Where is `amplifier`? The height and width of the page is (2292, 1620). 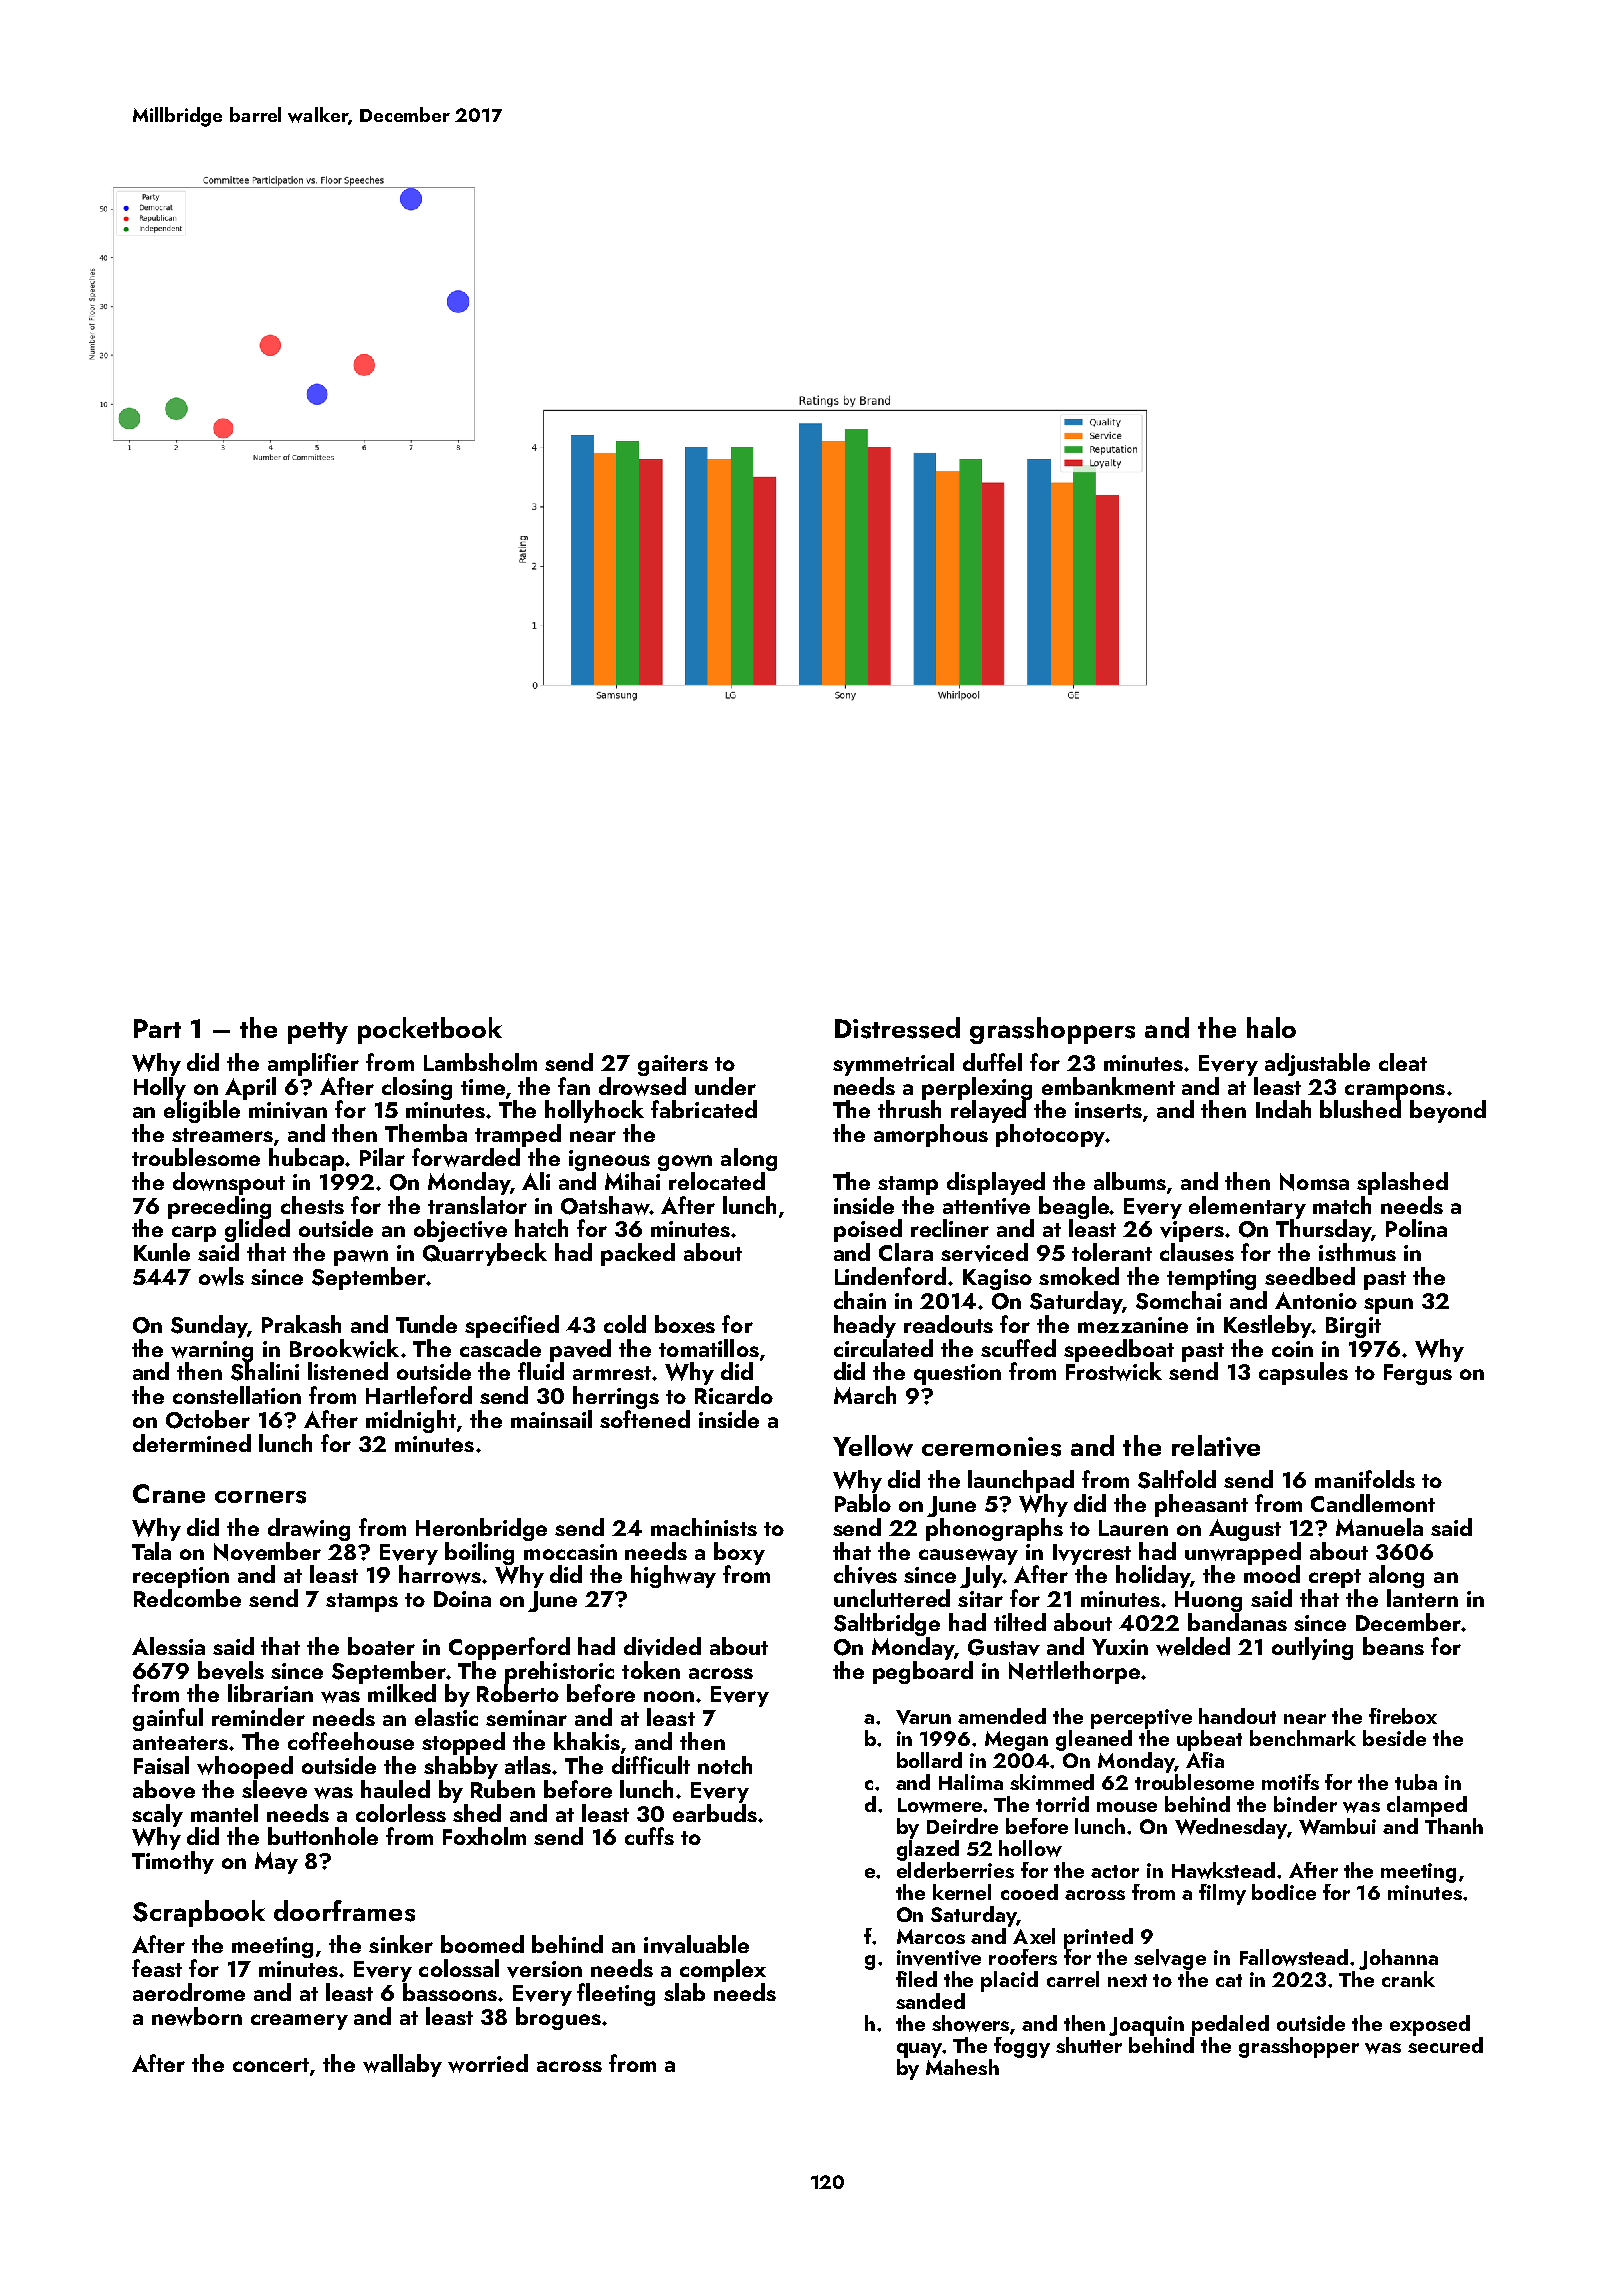 amplifier is located at coordinates (313, 1064).
